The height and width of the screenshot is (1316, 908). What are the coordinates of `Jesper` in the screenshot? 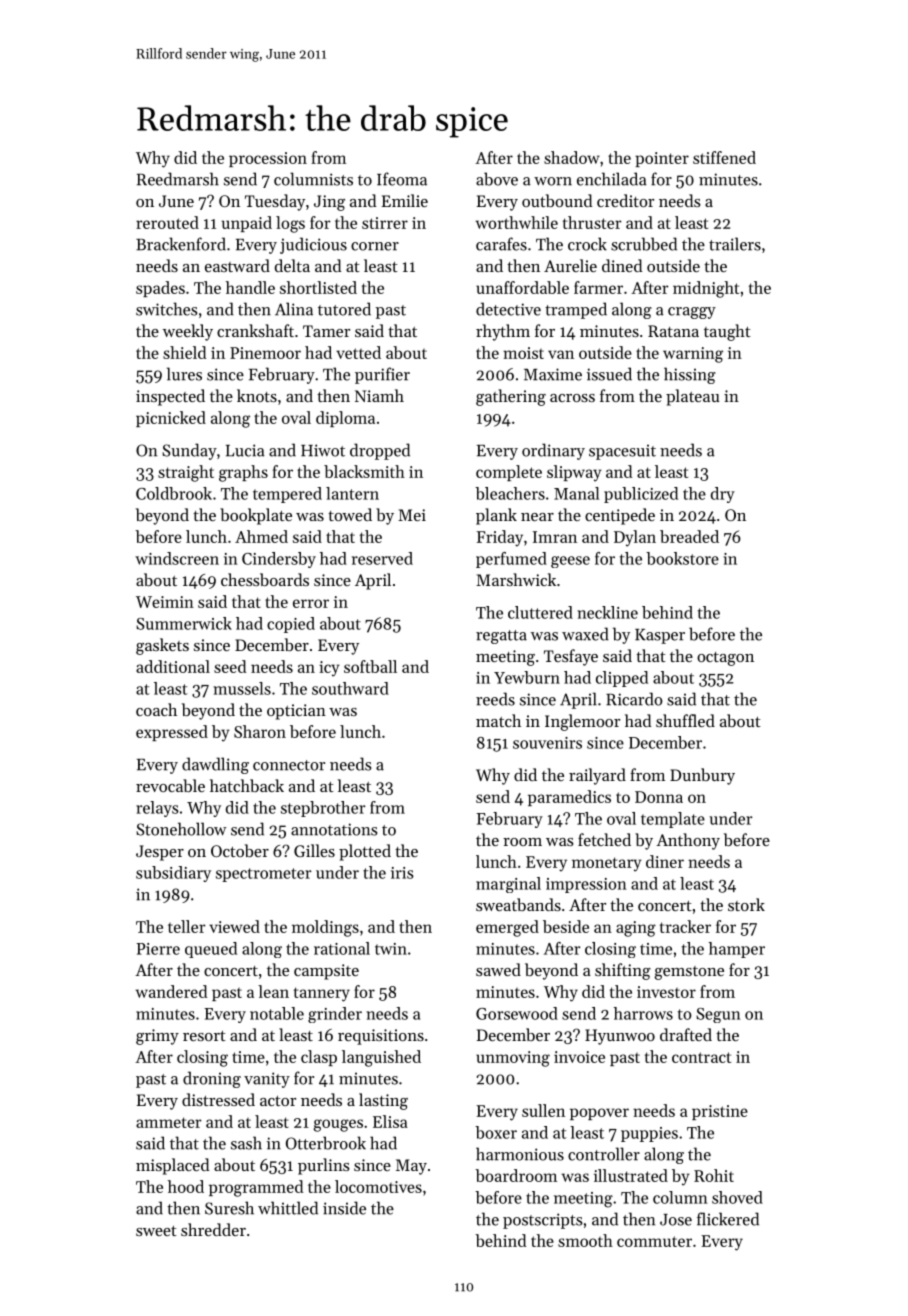 It's located at (160, 853).
